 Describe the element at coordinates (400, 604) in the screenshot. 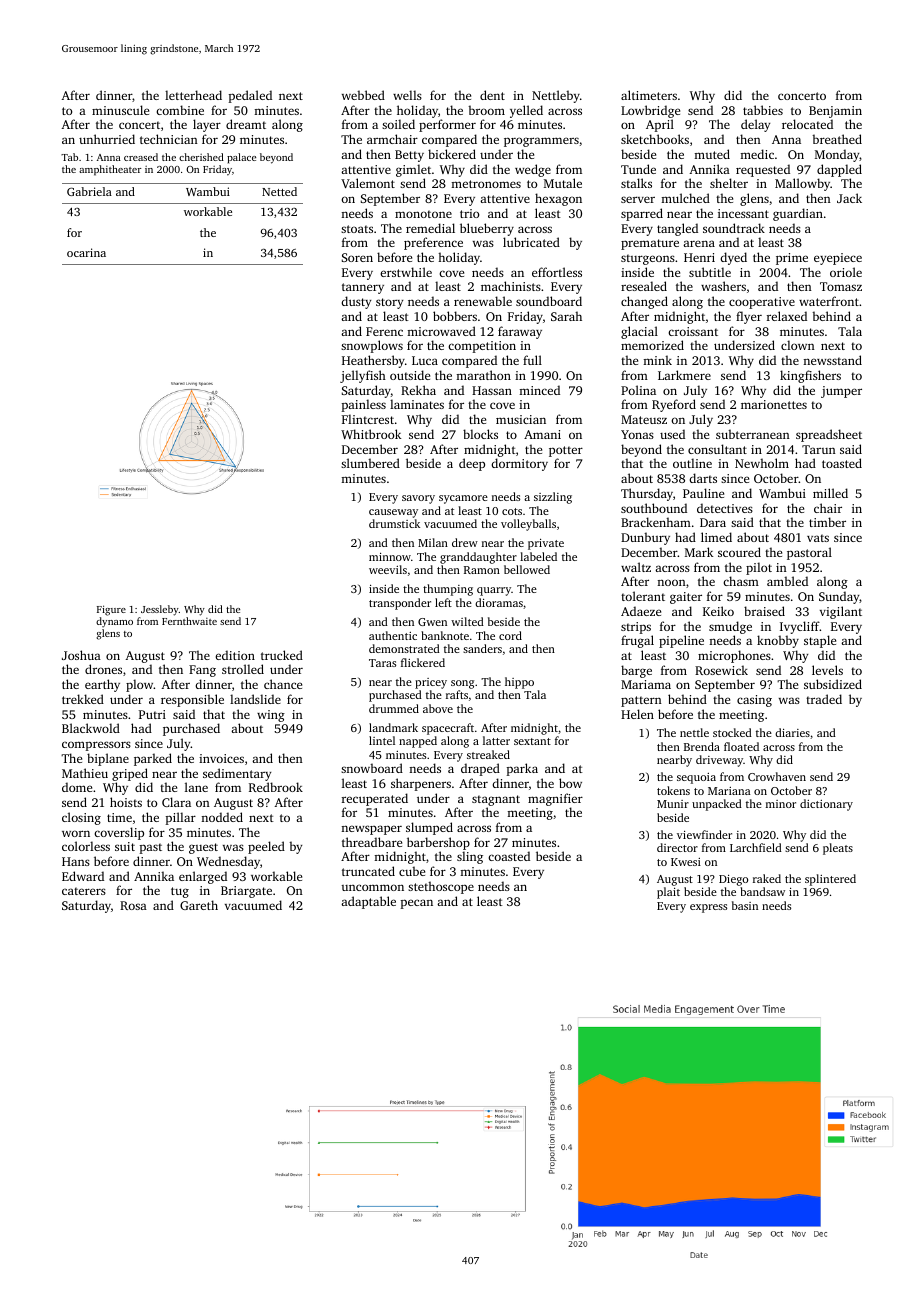

I see `transponder` at that location.
